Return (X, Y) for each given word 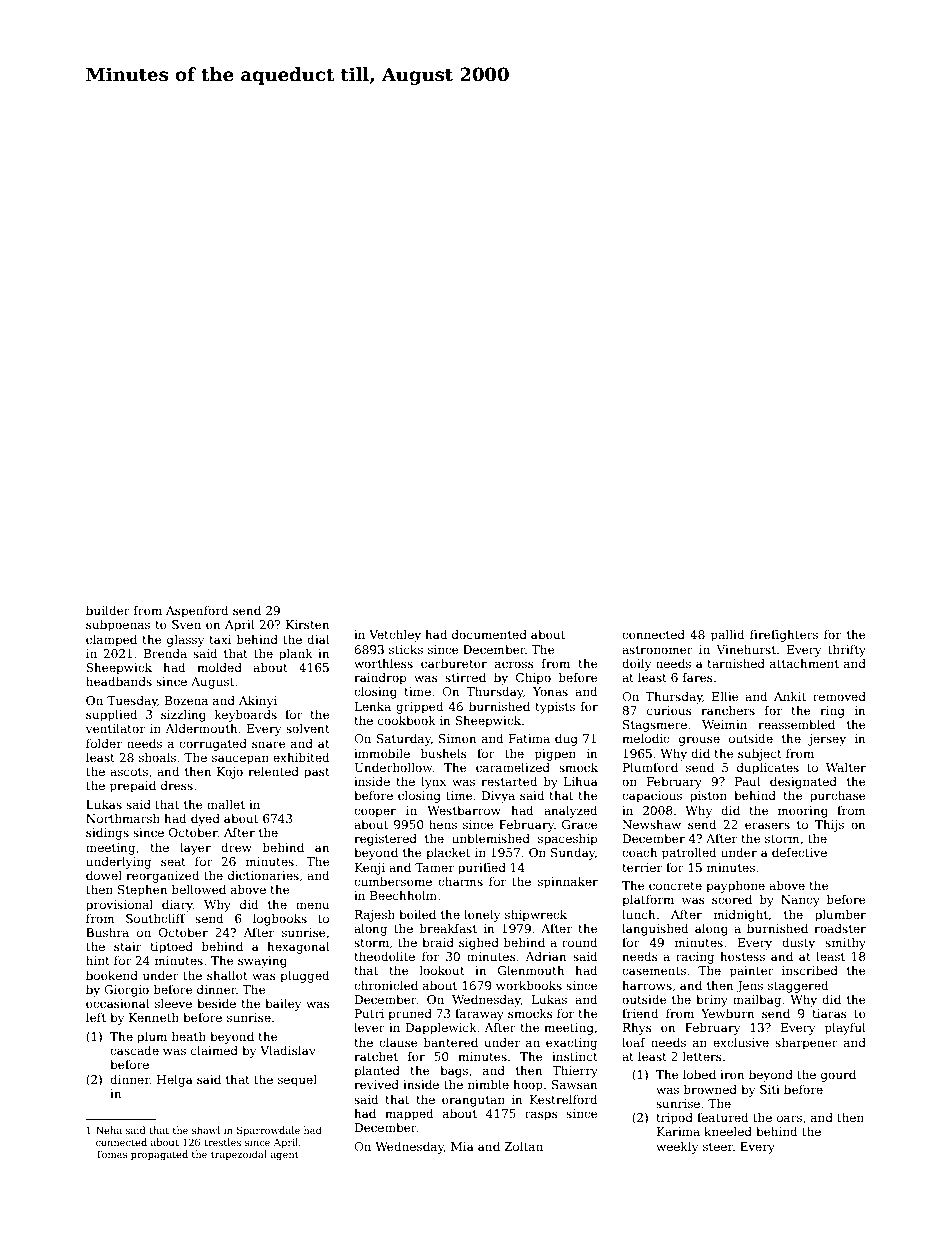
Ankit (790, 696)
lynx (433, 782)
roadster (840, 928)
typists (555, 708)
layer (195, 848)
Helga (175, 1080)
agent (285, 1155)
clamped (111, 641)
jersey (827, 740)
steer (718, 1147)
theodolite (384, 956)
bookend (112, 975)
